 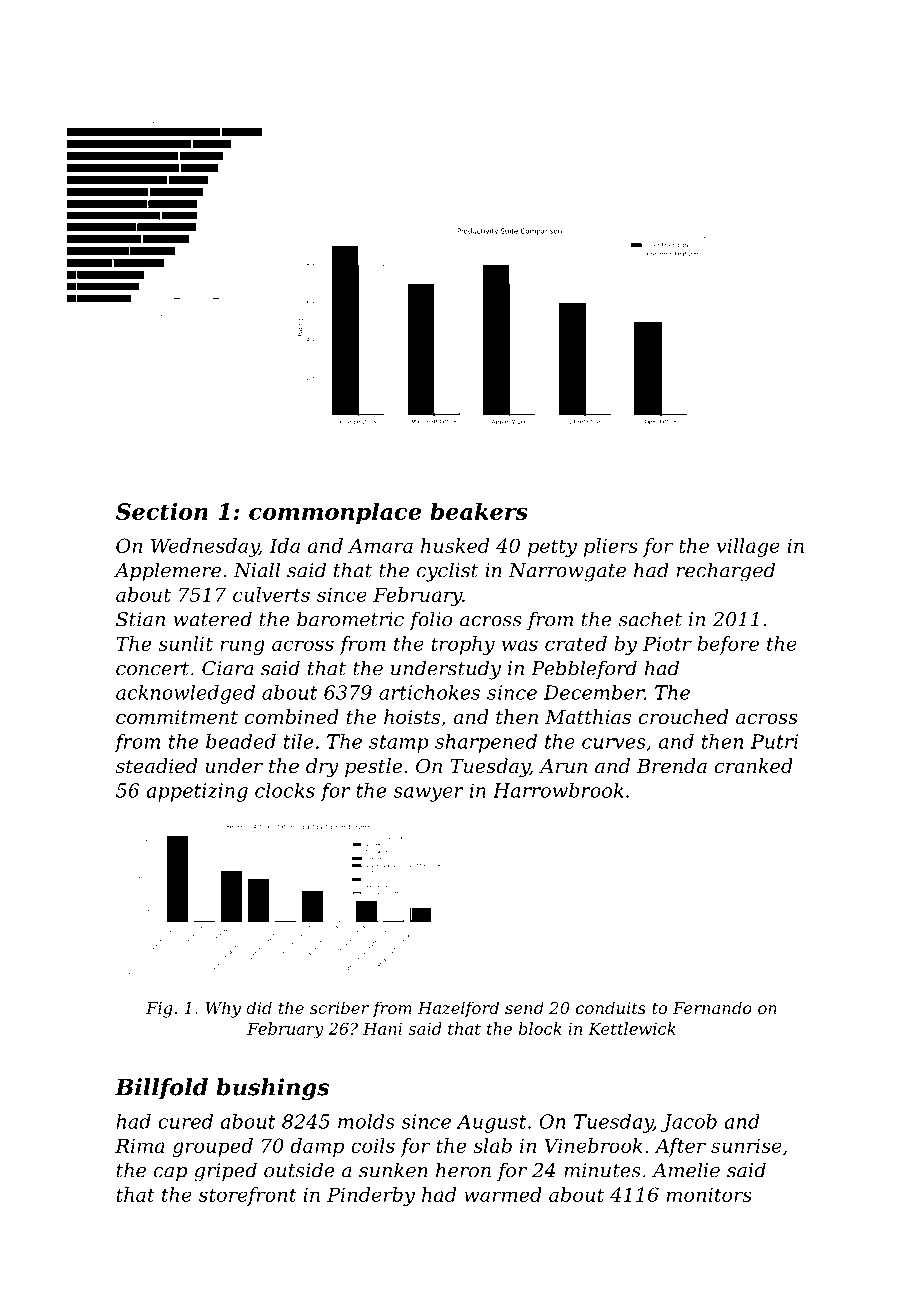 I want to click on sawyer, so click(x=428, y=794).
